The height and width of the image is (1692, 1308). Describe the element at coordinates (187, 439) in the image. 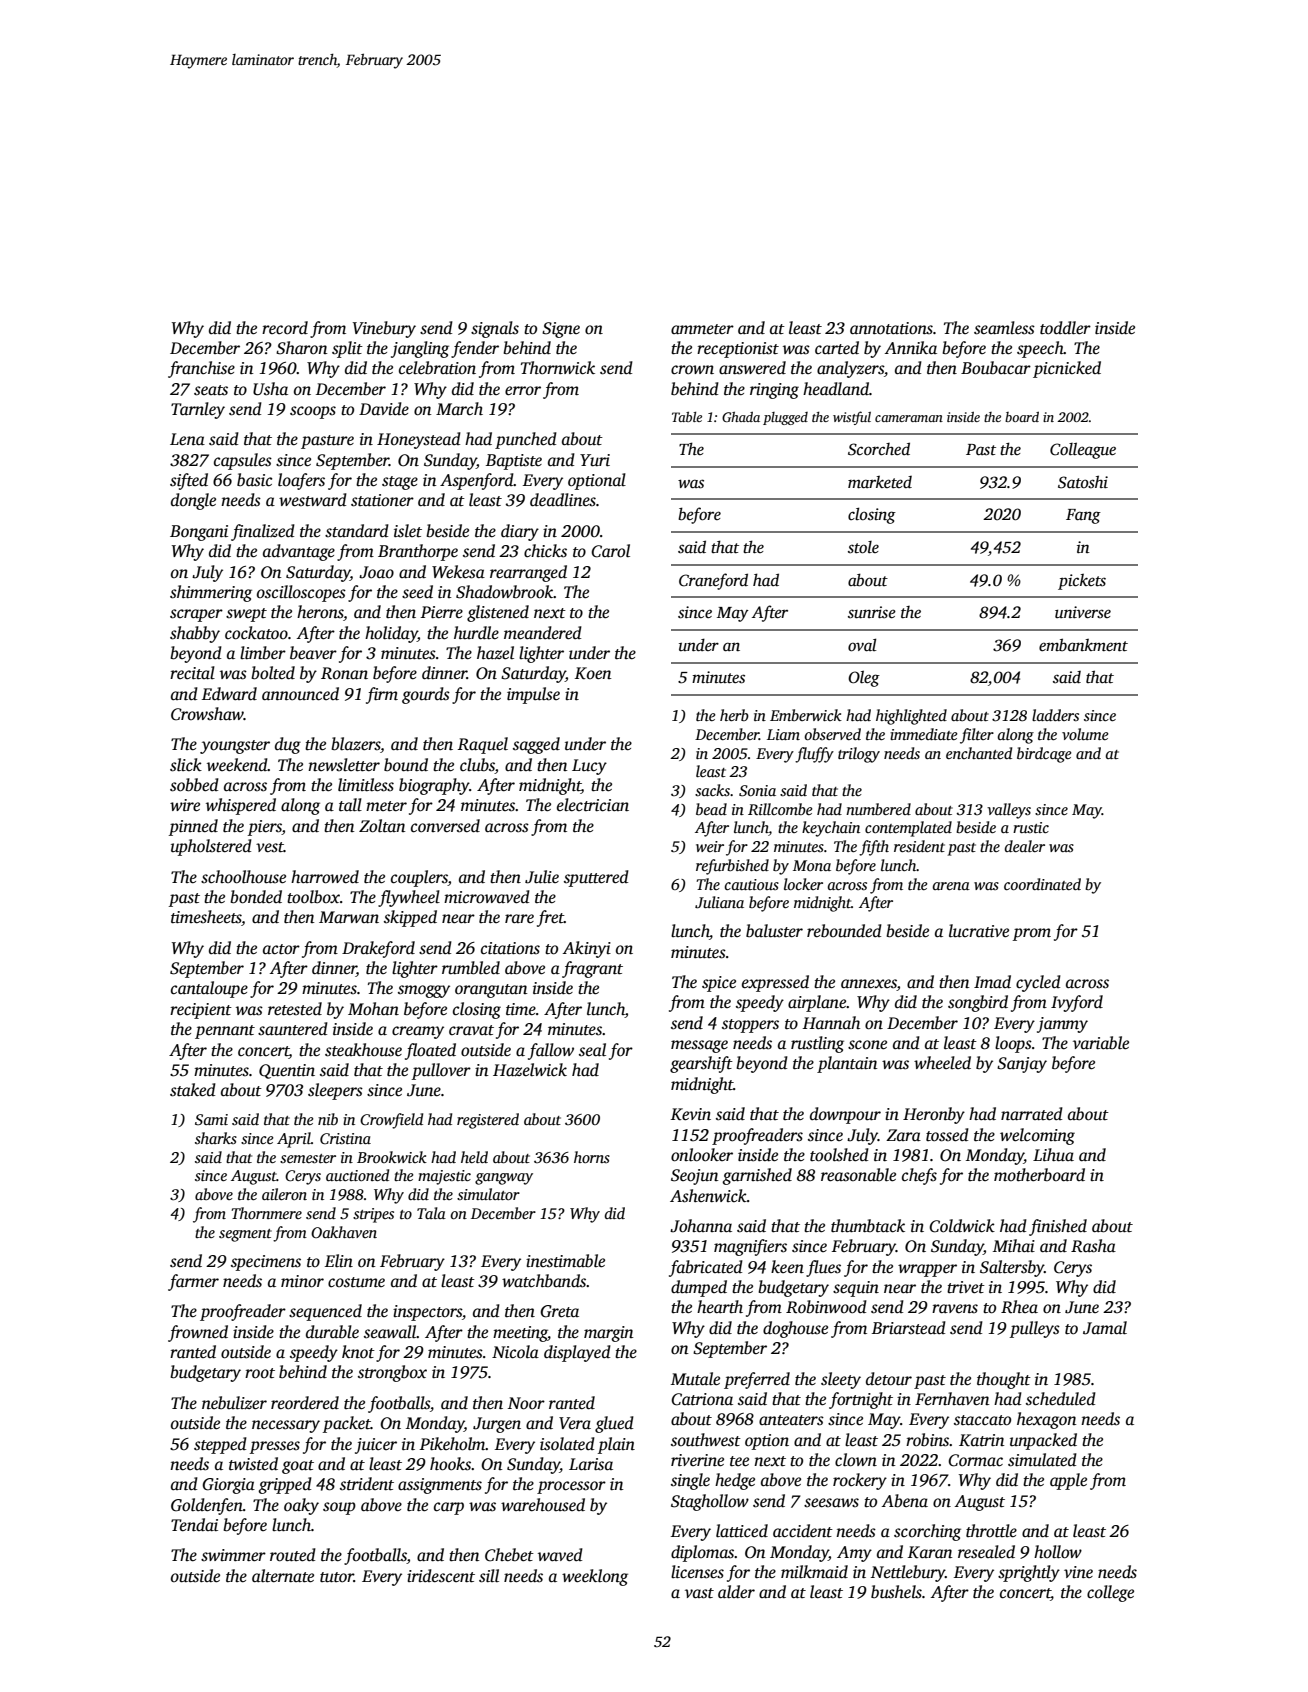

I see `Lena` at that location.
